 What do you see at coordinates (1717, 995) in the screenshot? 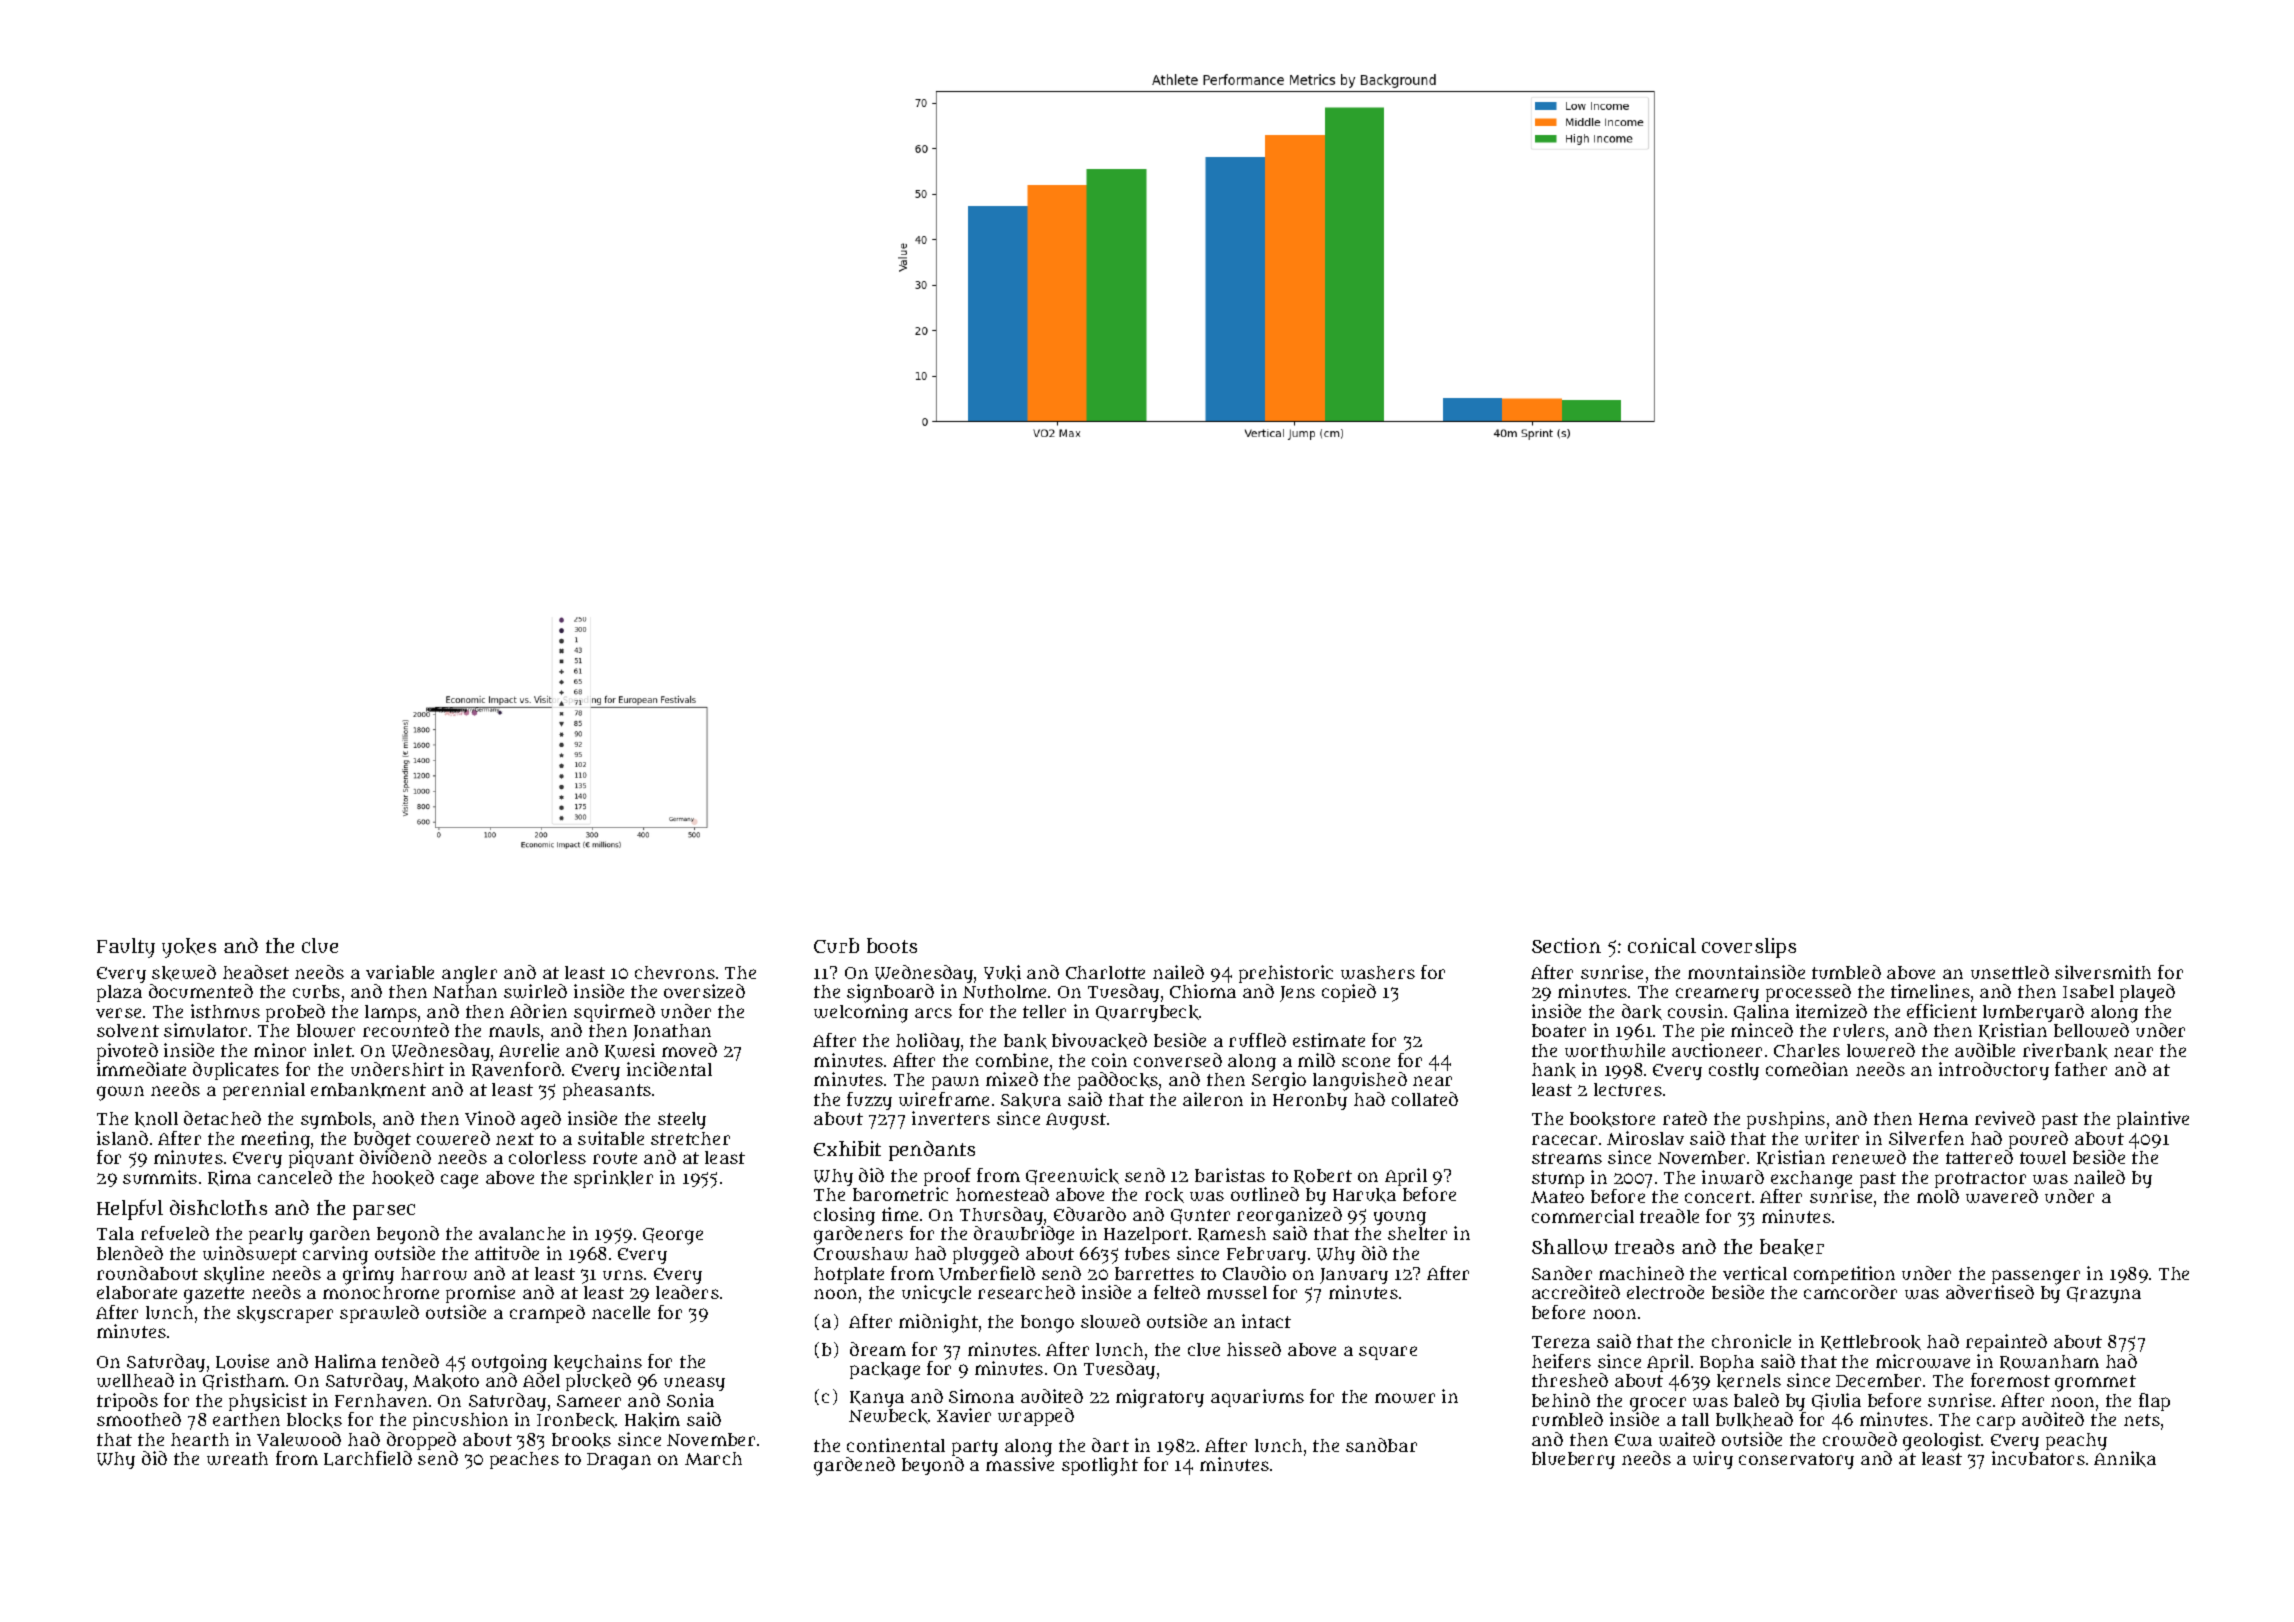
I see `creamery` at bounding box center [1717, 995].
